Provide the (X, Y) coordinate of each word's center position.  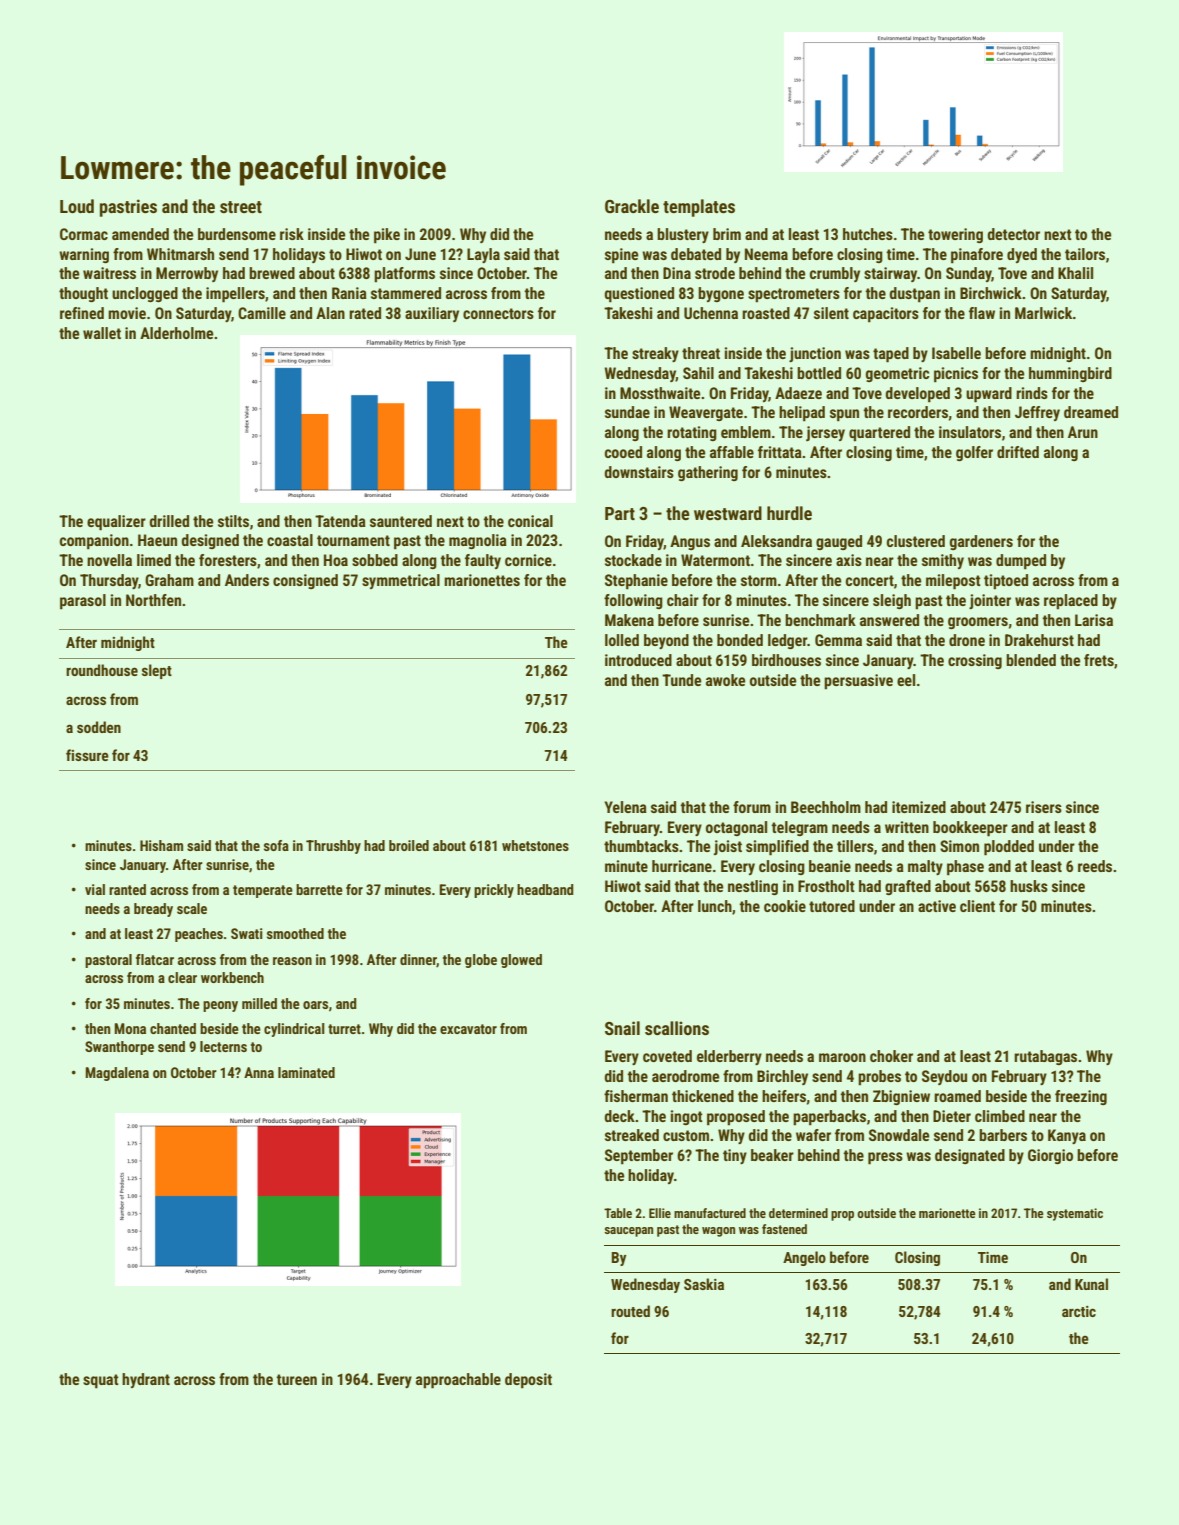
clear (182, 977)
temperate (263, 891)
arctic (1079, 1311)
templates (699, 208)
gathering (708, 473)
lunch (715, 906)
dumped (1021, 562)
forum (752, 807)
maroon (842, 1057)
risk (292, 234)
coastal (290, 540)
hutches (868, 234)
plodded (1009, 848)
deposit (528, 1381)
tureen (296, 1379)
